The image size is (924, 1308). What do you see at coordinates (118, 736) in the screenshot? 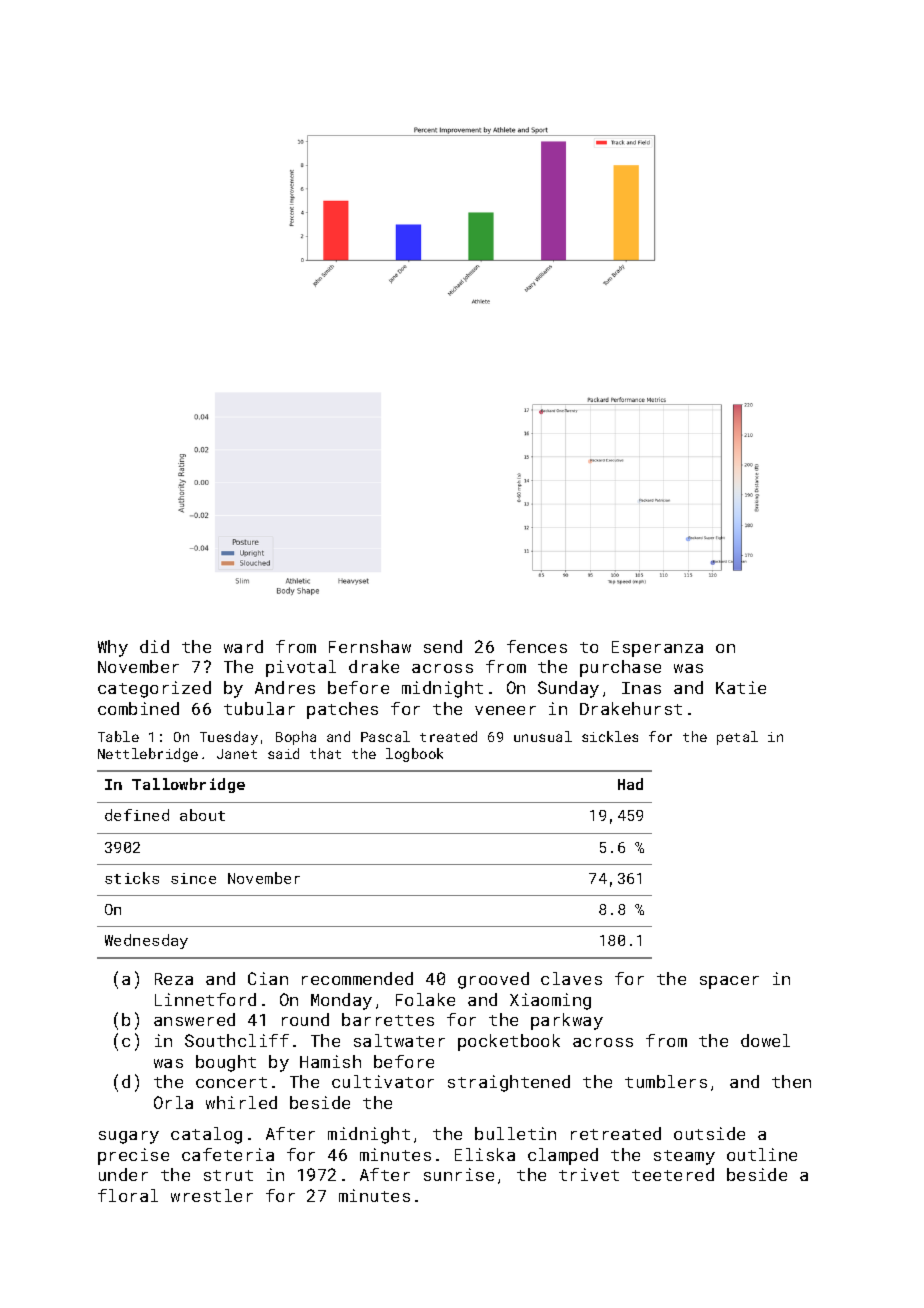
I see `Table` at bounding box center [118, 736].
